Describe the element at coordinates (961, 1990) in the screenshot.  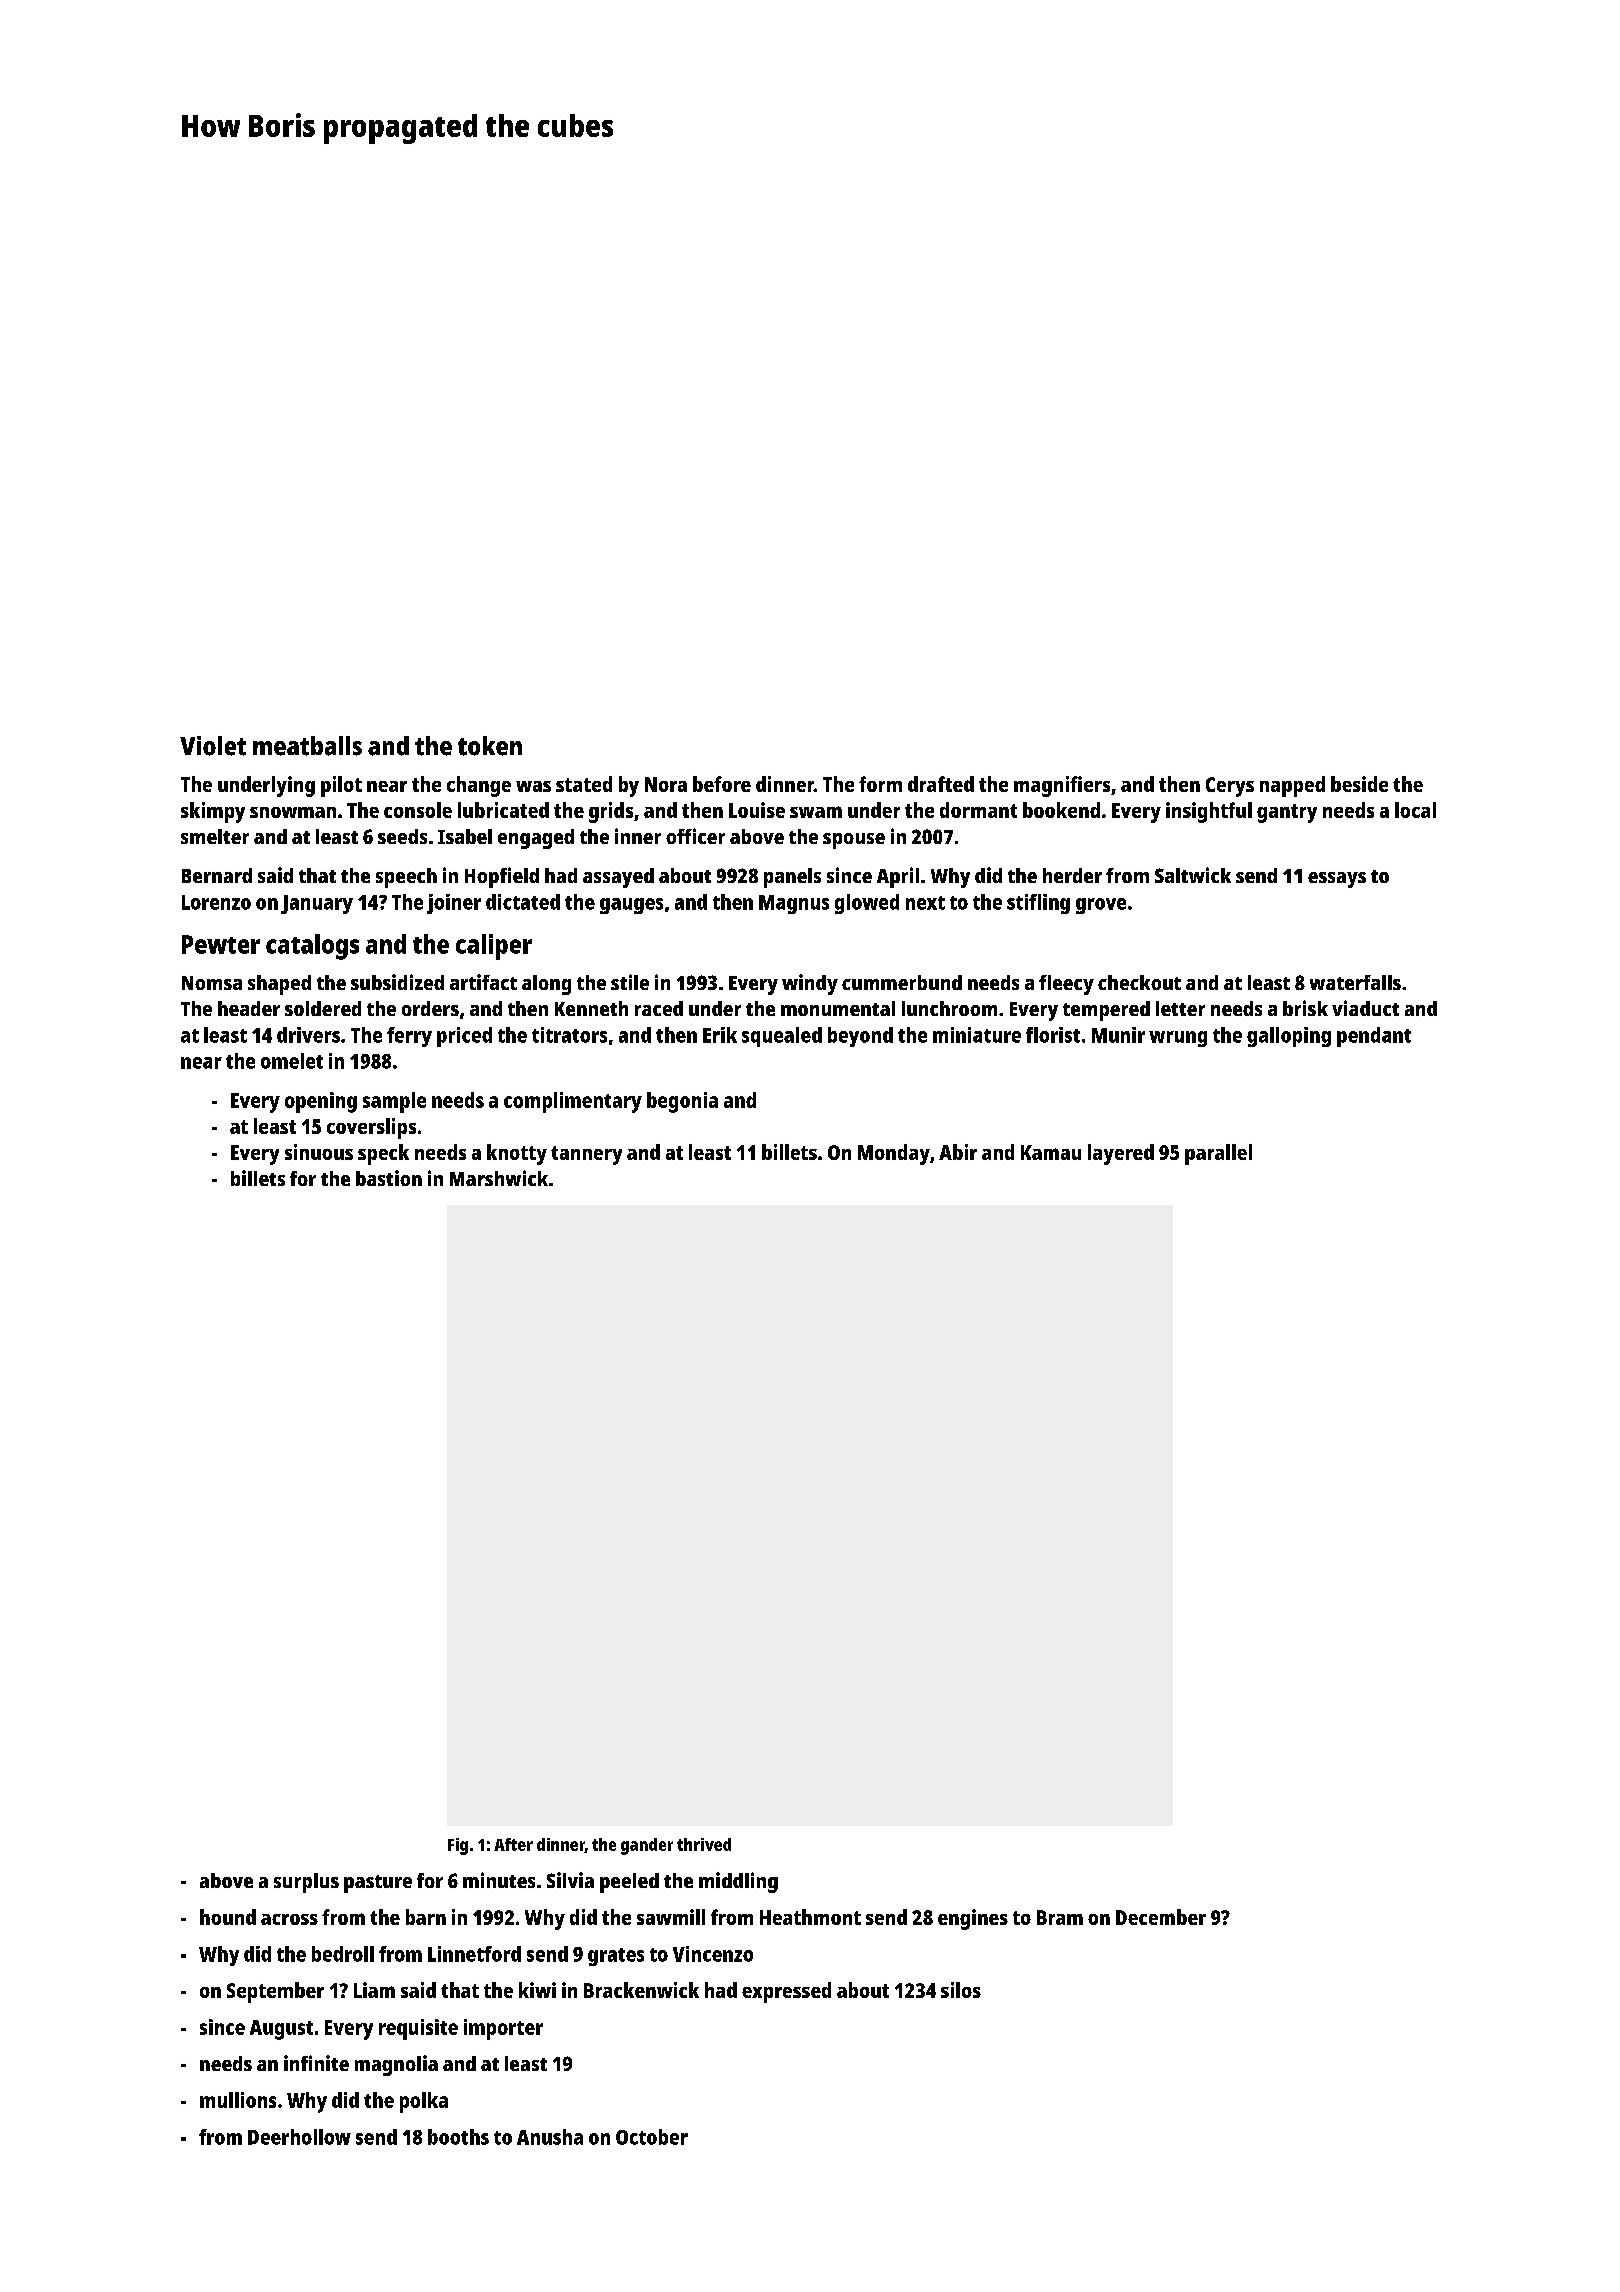
I see `silos` at that location.
